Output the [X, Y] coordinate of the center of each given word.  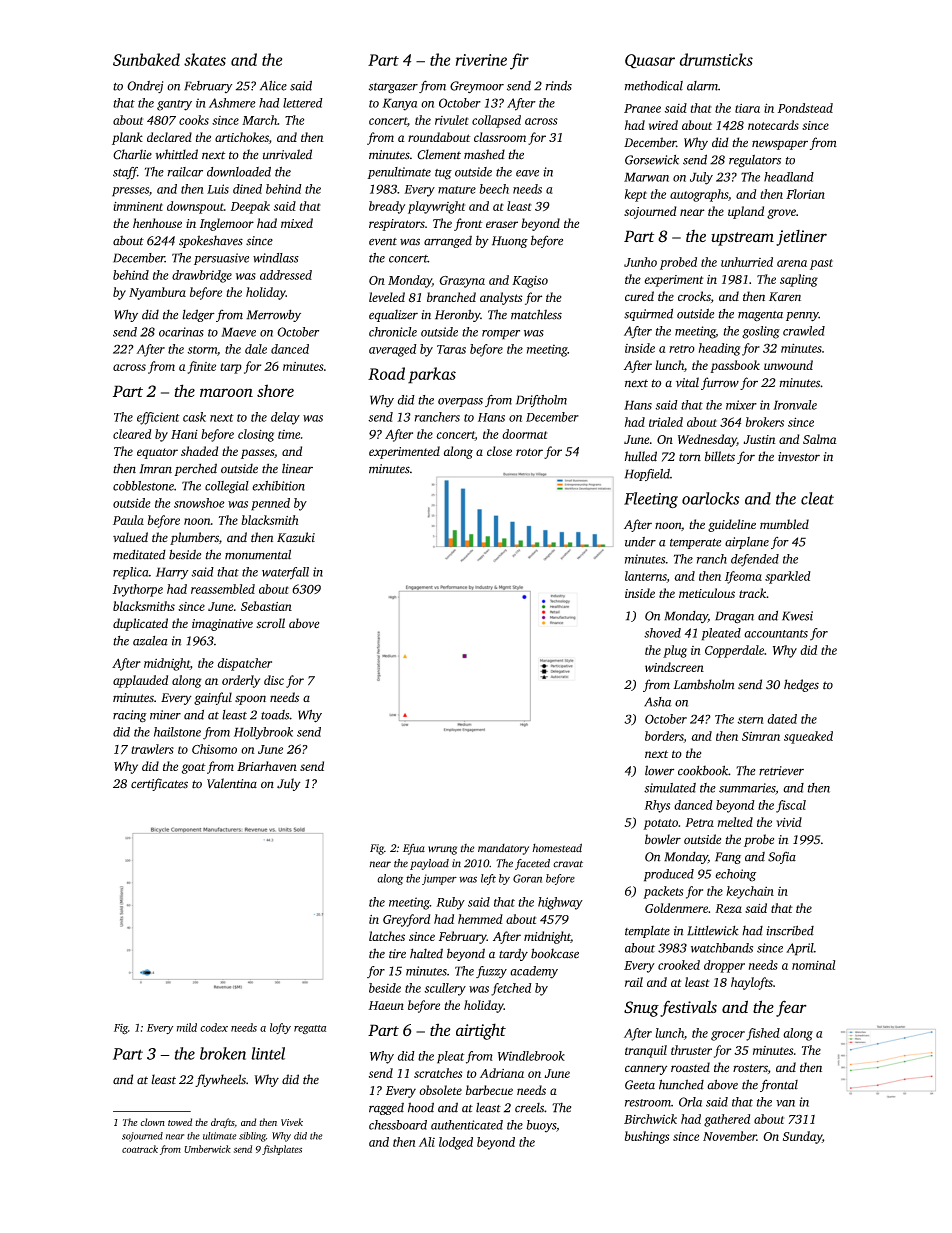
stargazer [393, 88]
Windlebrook [531, 1056]
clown [153, 1122]
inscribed [790, 930]
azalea [150, 641]
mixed [297, 223]
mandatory [503, 849]
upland [746, 212]
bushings [647, 1137]
